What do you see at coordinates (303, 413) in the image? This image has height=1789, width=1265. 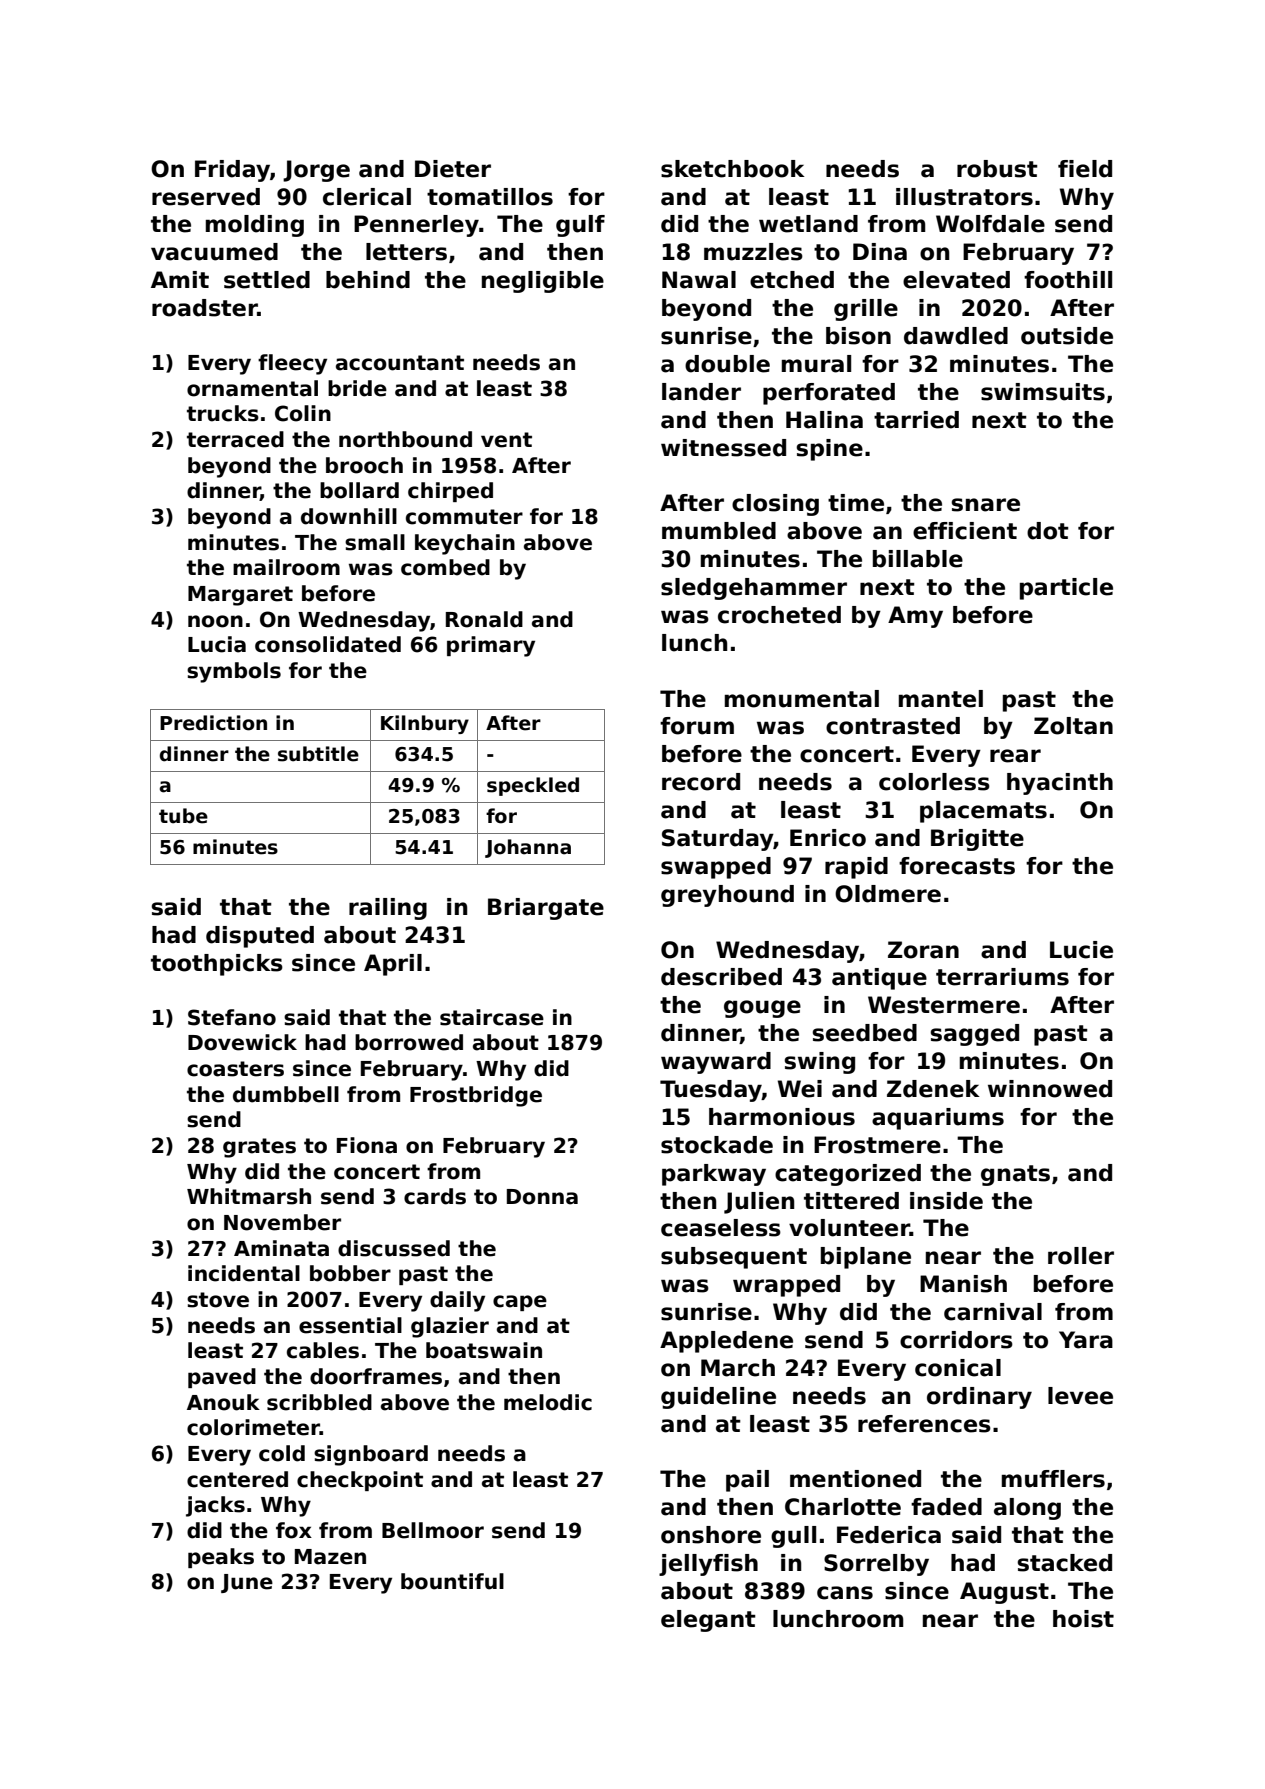 I see `Colin` at bounding box center [303, 413].
